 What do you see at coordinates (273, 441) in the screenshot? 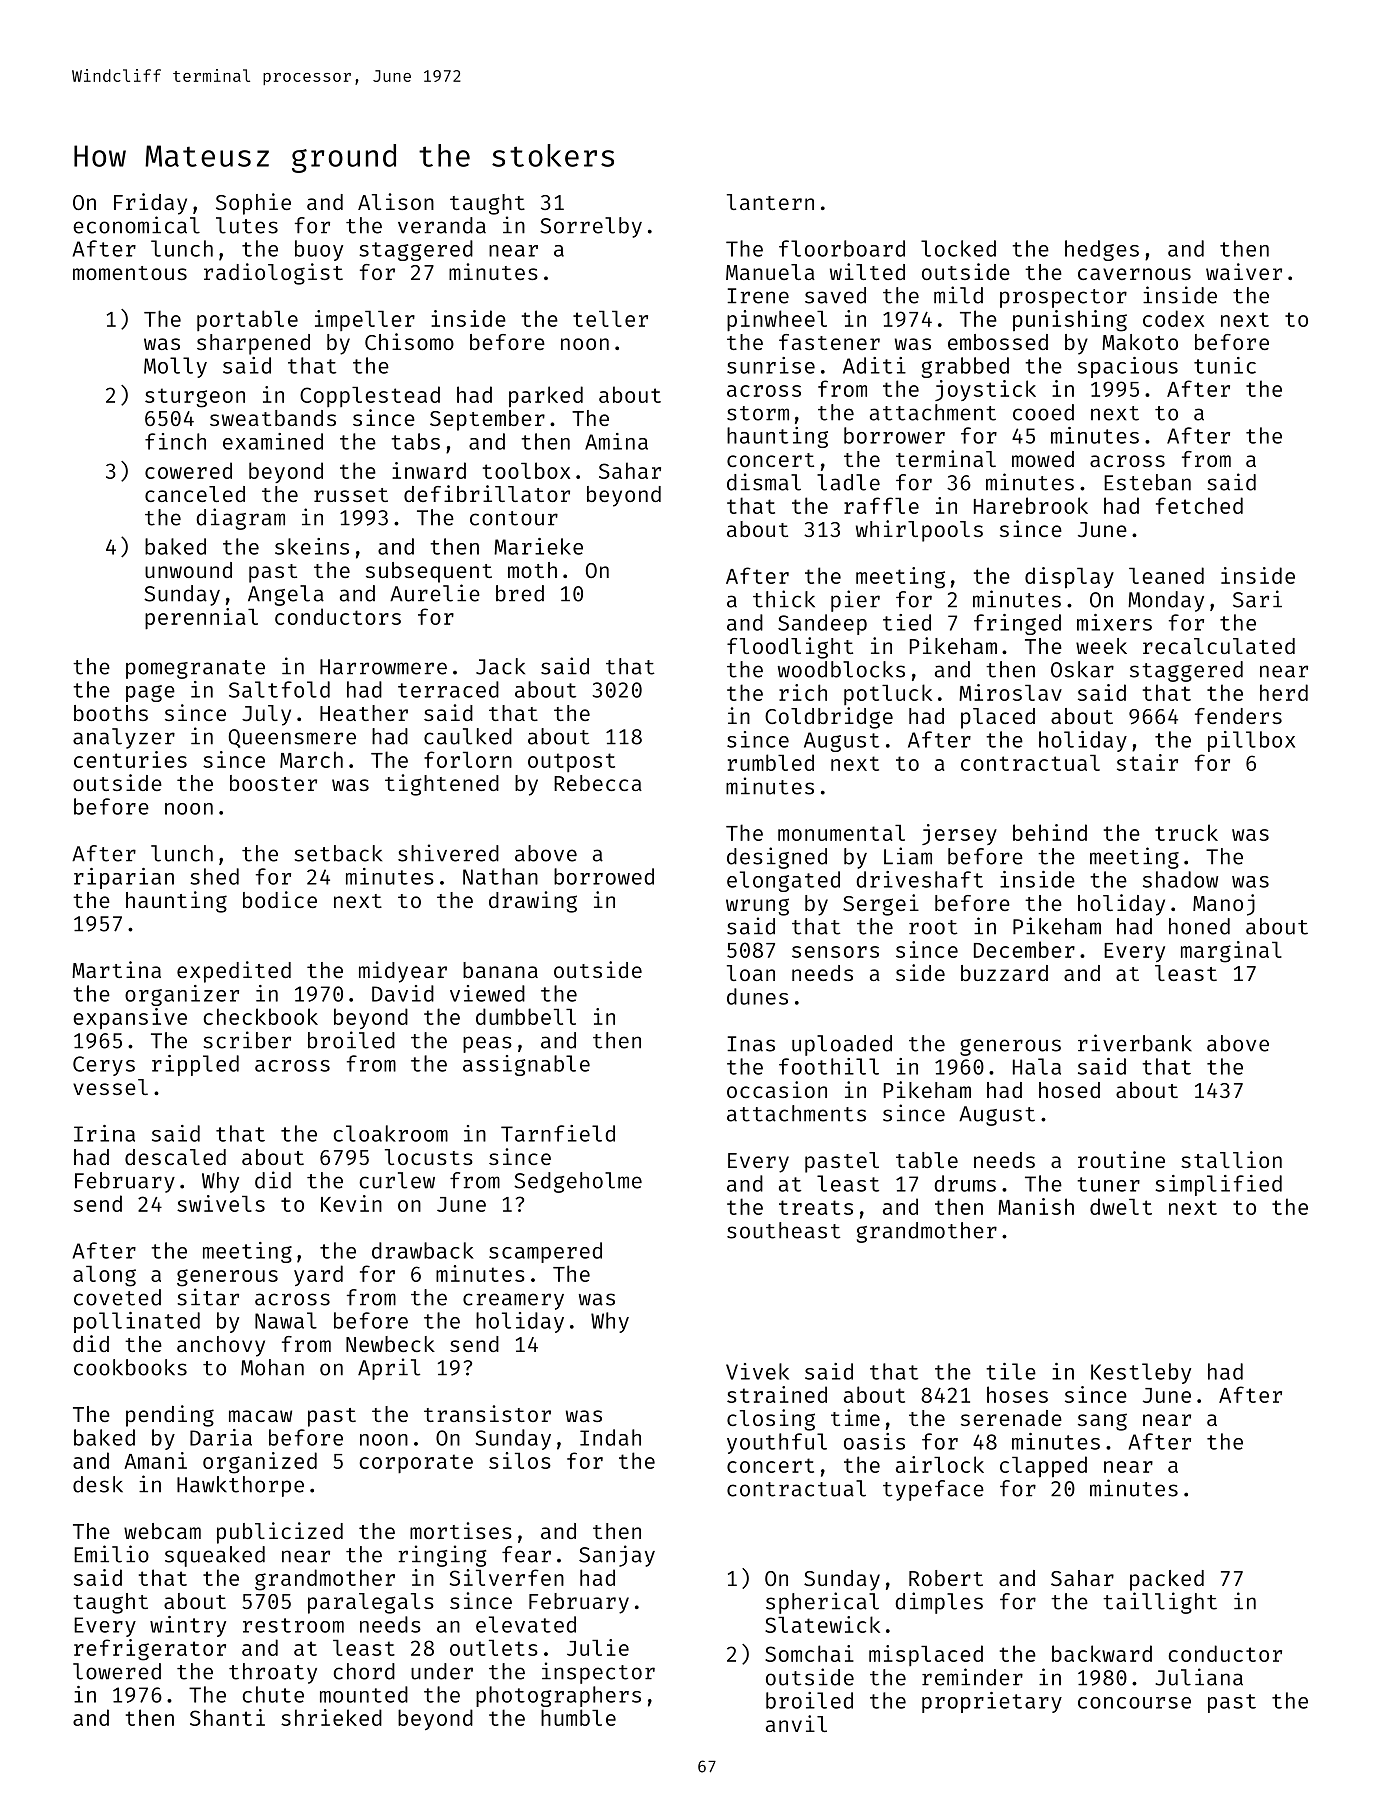
I see `examined` at bounding box center [273, 441].
